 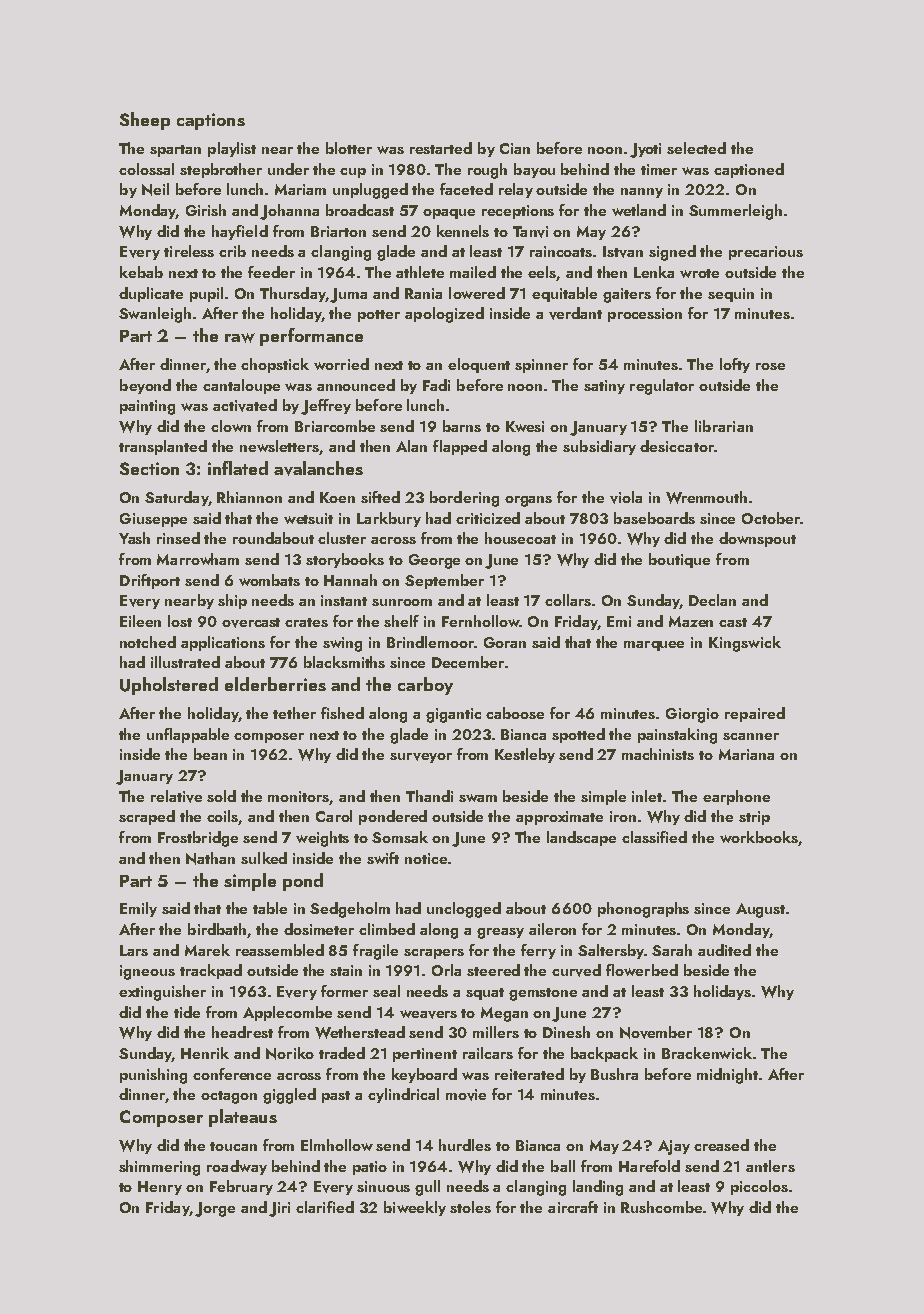 What do you see at coordinates (275, 365) in the image?
I see `chopstick` at bounding box center [275, 365].
